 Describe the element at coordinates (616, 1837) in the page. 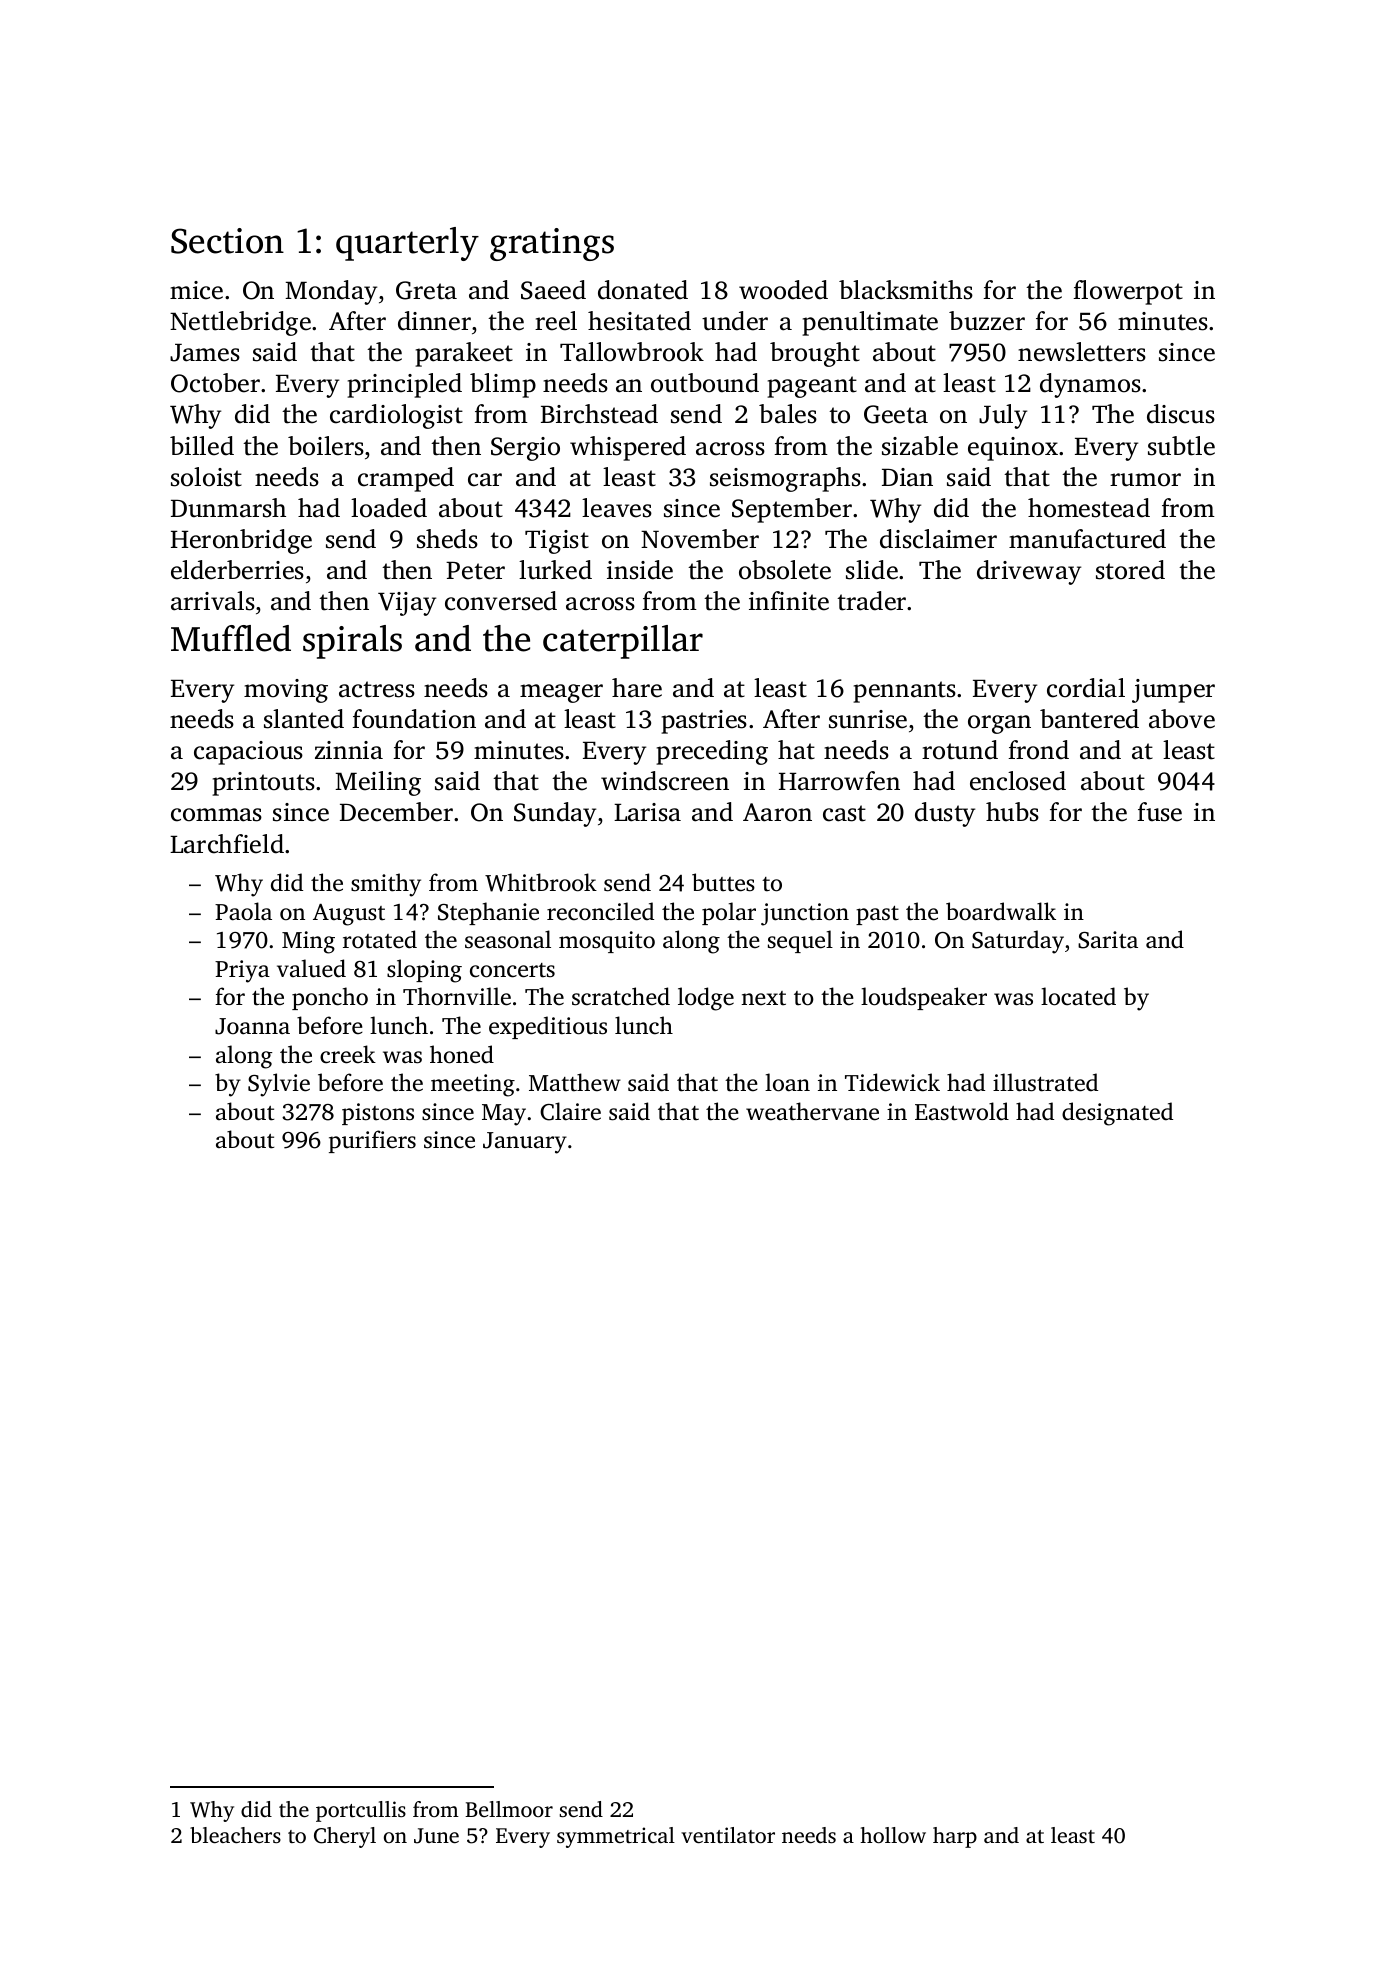

I see `symmetrical` at that location.
